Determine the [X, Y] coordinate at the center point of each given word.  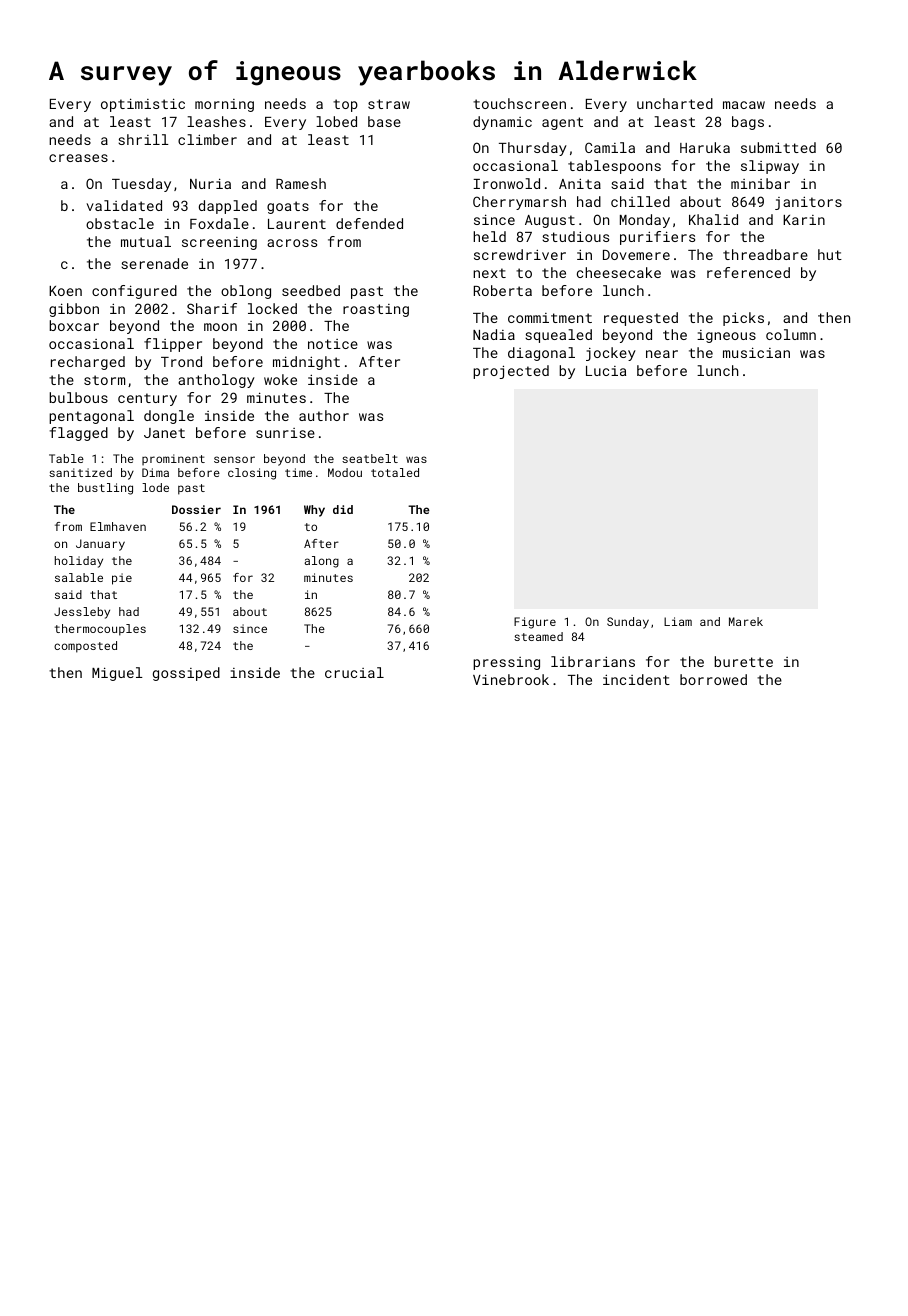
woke [280, 379]
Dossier [196, 509]
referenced [748, 272]
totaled [395, 472]
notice [333, 344]
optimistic [143, 105]
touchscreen [519, 103]
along [321, 562]
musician [756, 352]
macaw [744, 105]
